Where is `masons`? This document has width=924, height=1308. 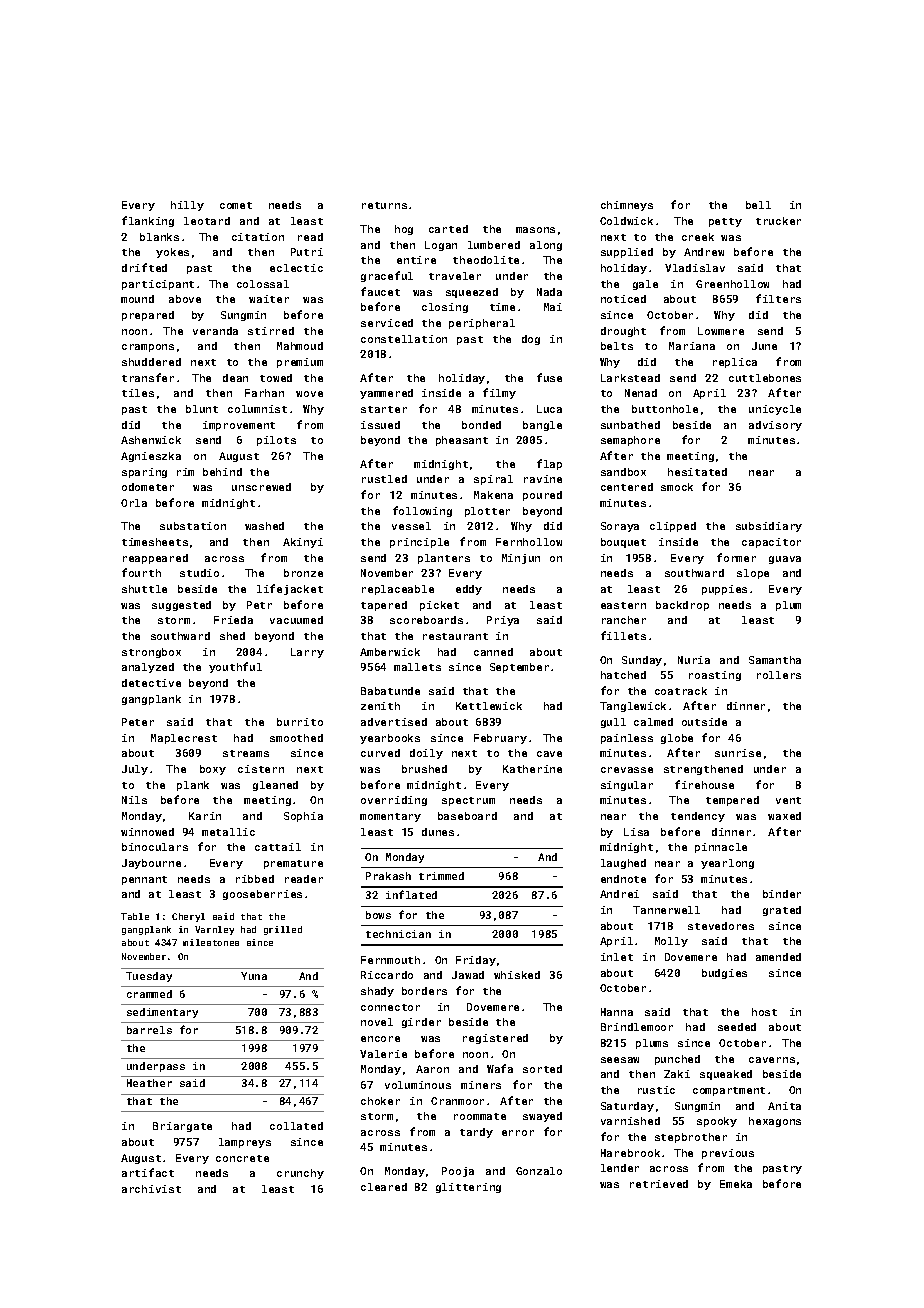 masons is located at coordinates (535, 230).
